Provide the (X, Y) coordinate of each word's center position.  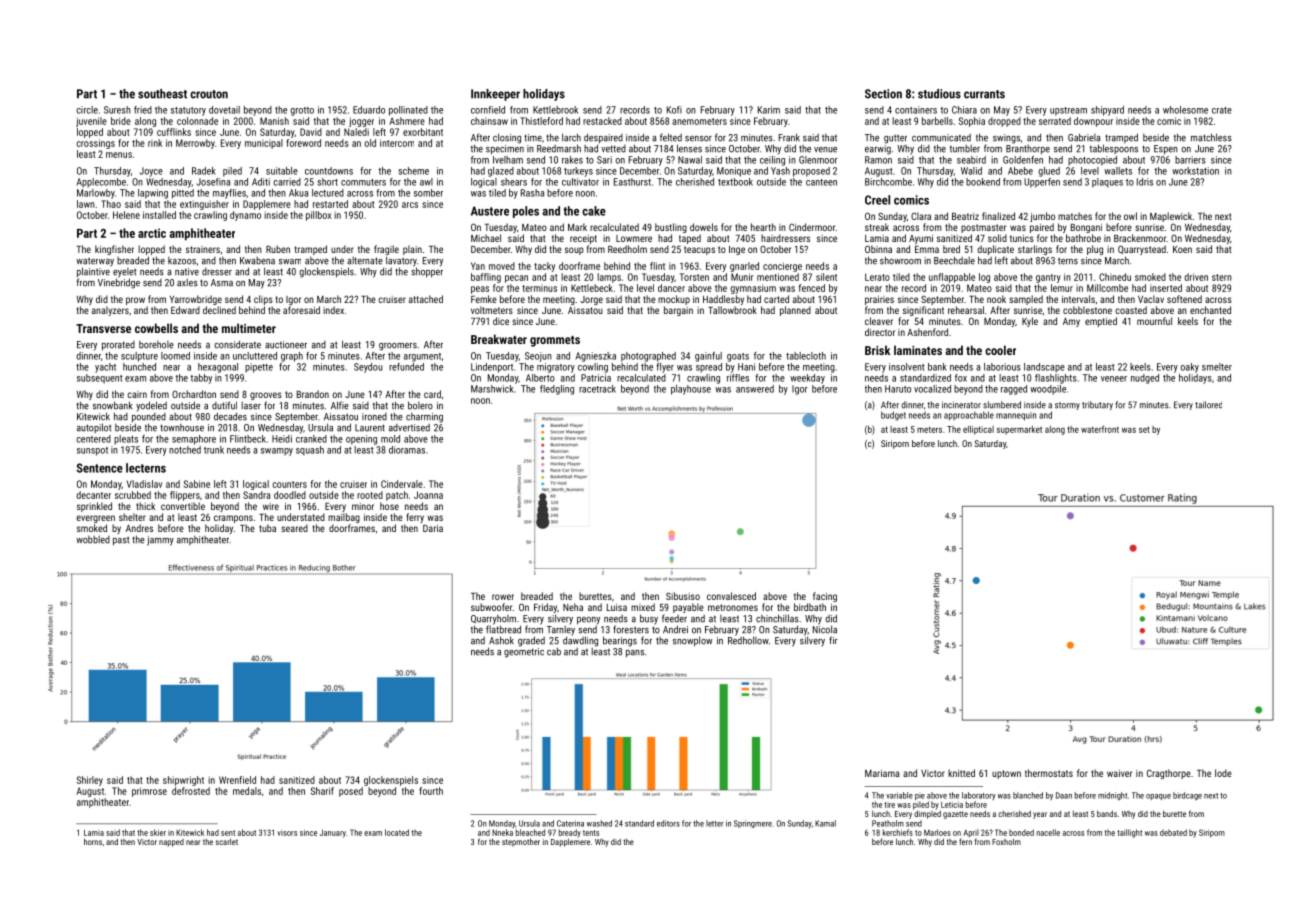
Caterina (570, 823)
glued (1049, 172)
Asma (222, 283)
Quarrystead (1142, 250)
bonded (1021, 832)
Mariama (882, 773)
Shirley (90, 781)
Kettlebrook (555, 110)
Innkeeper (495, 95)
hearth (763, 227)
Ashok (501, 640)
